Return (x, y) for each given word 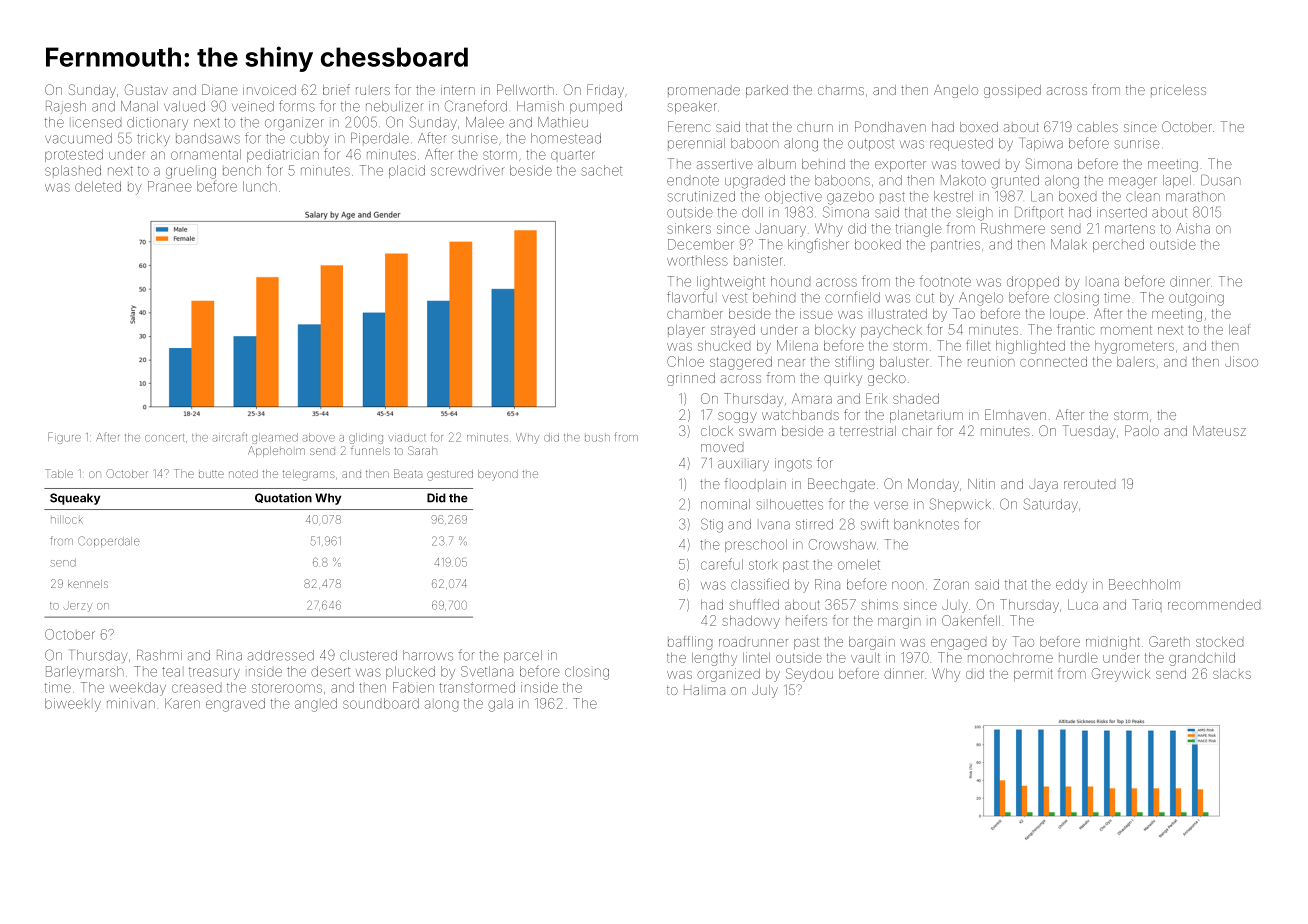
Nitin (981, 484)
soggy (737, 417)
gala (500, 706)
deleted (98, 186)
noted (243, 474)
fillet (978, 345)
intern (458, 90)
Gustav (146, 89)
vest (734, 298)
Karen (182, 703)
